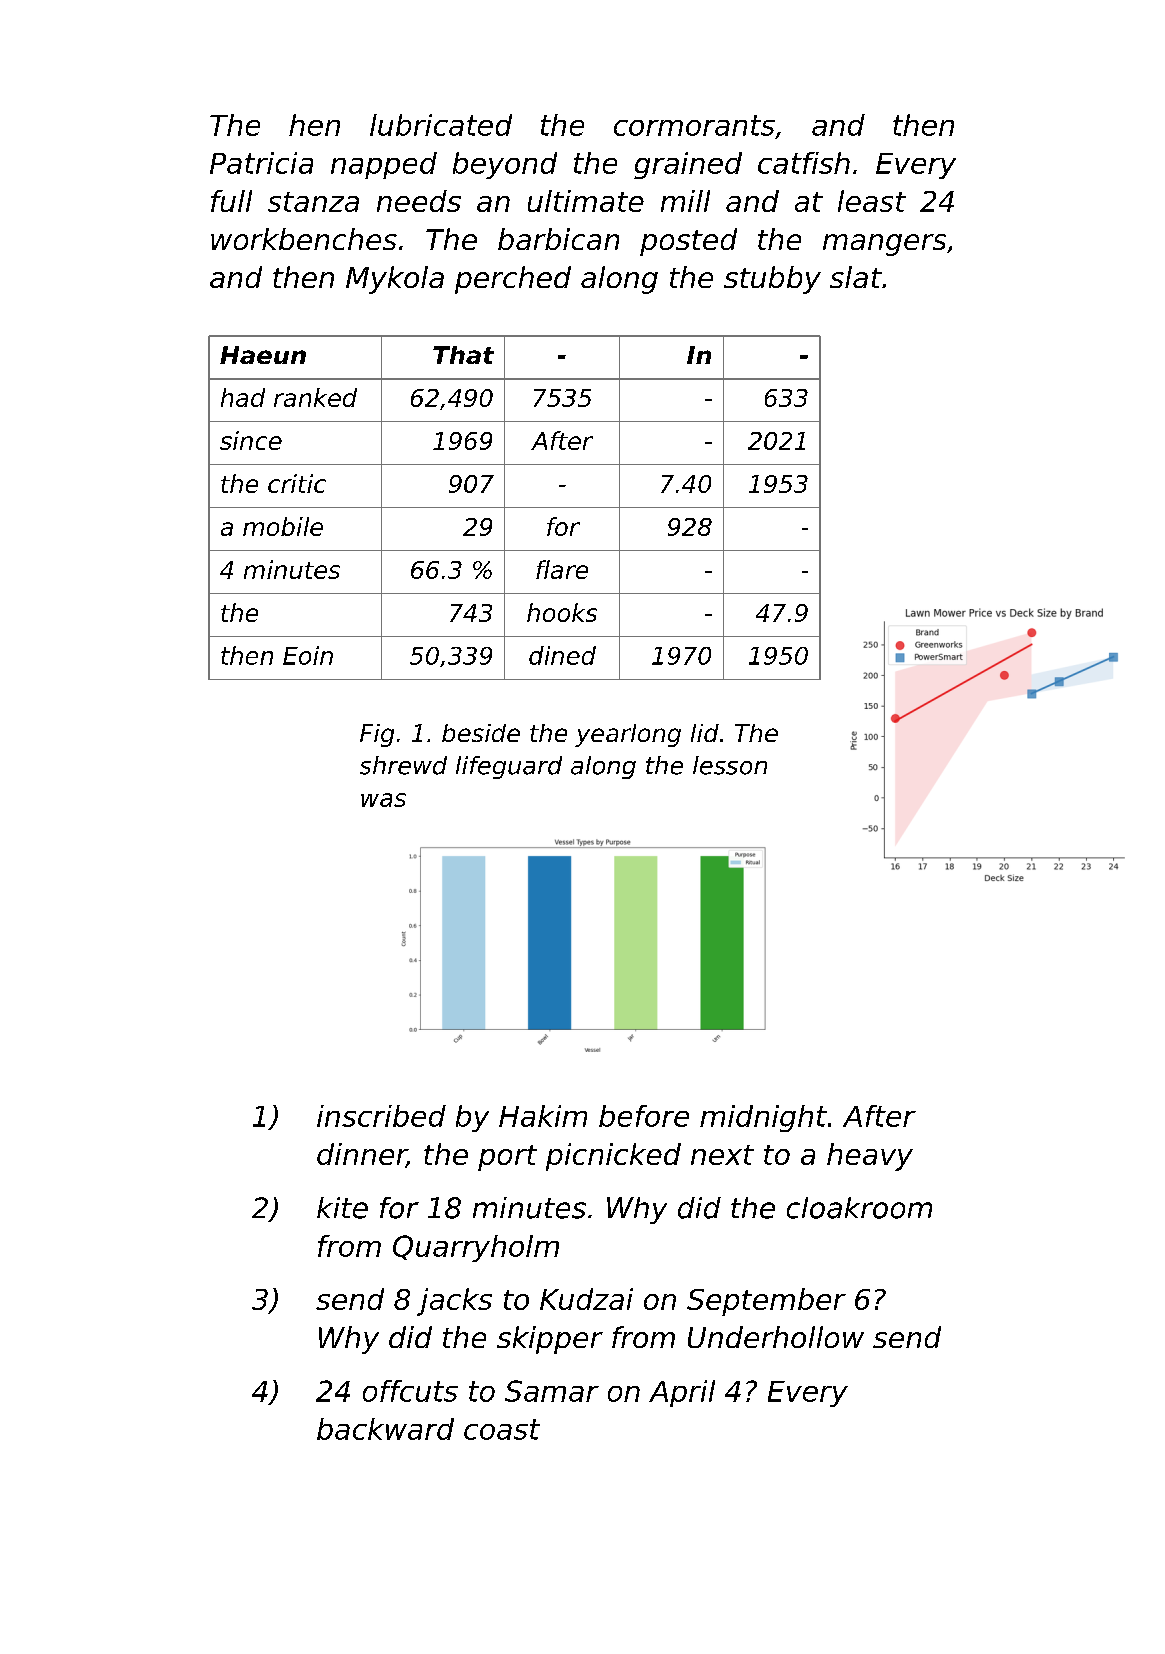 The height and width of the image is (1654, 1165). Describe the element at coordinates (730, 765) in the image. I see `lesson` at that location.
